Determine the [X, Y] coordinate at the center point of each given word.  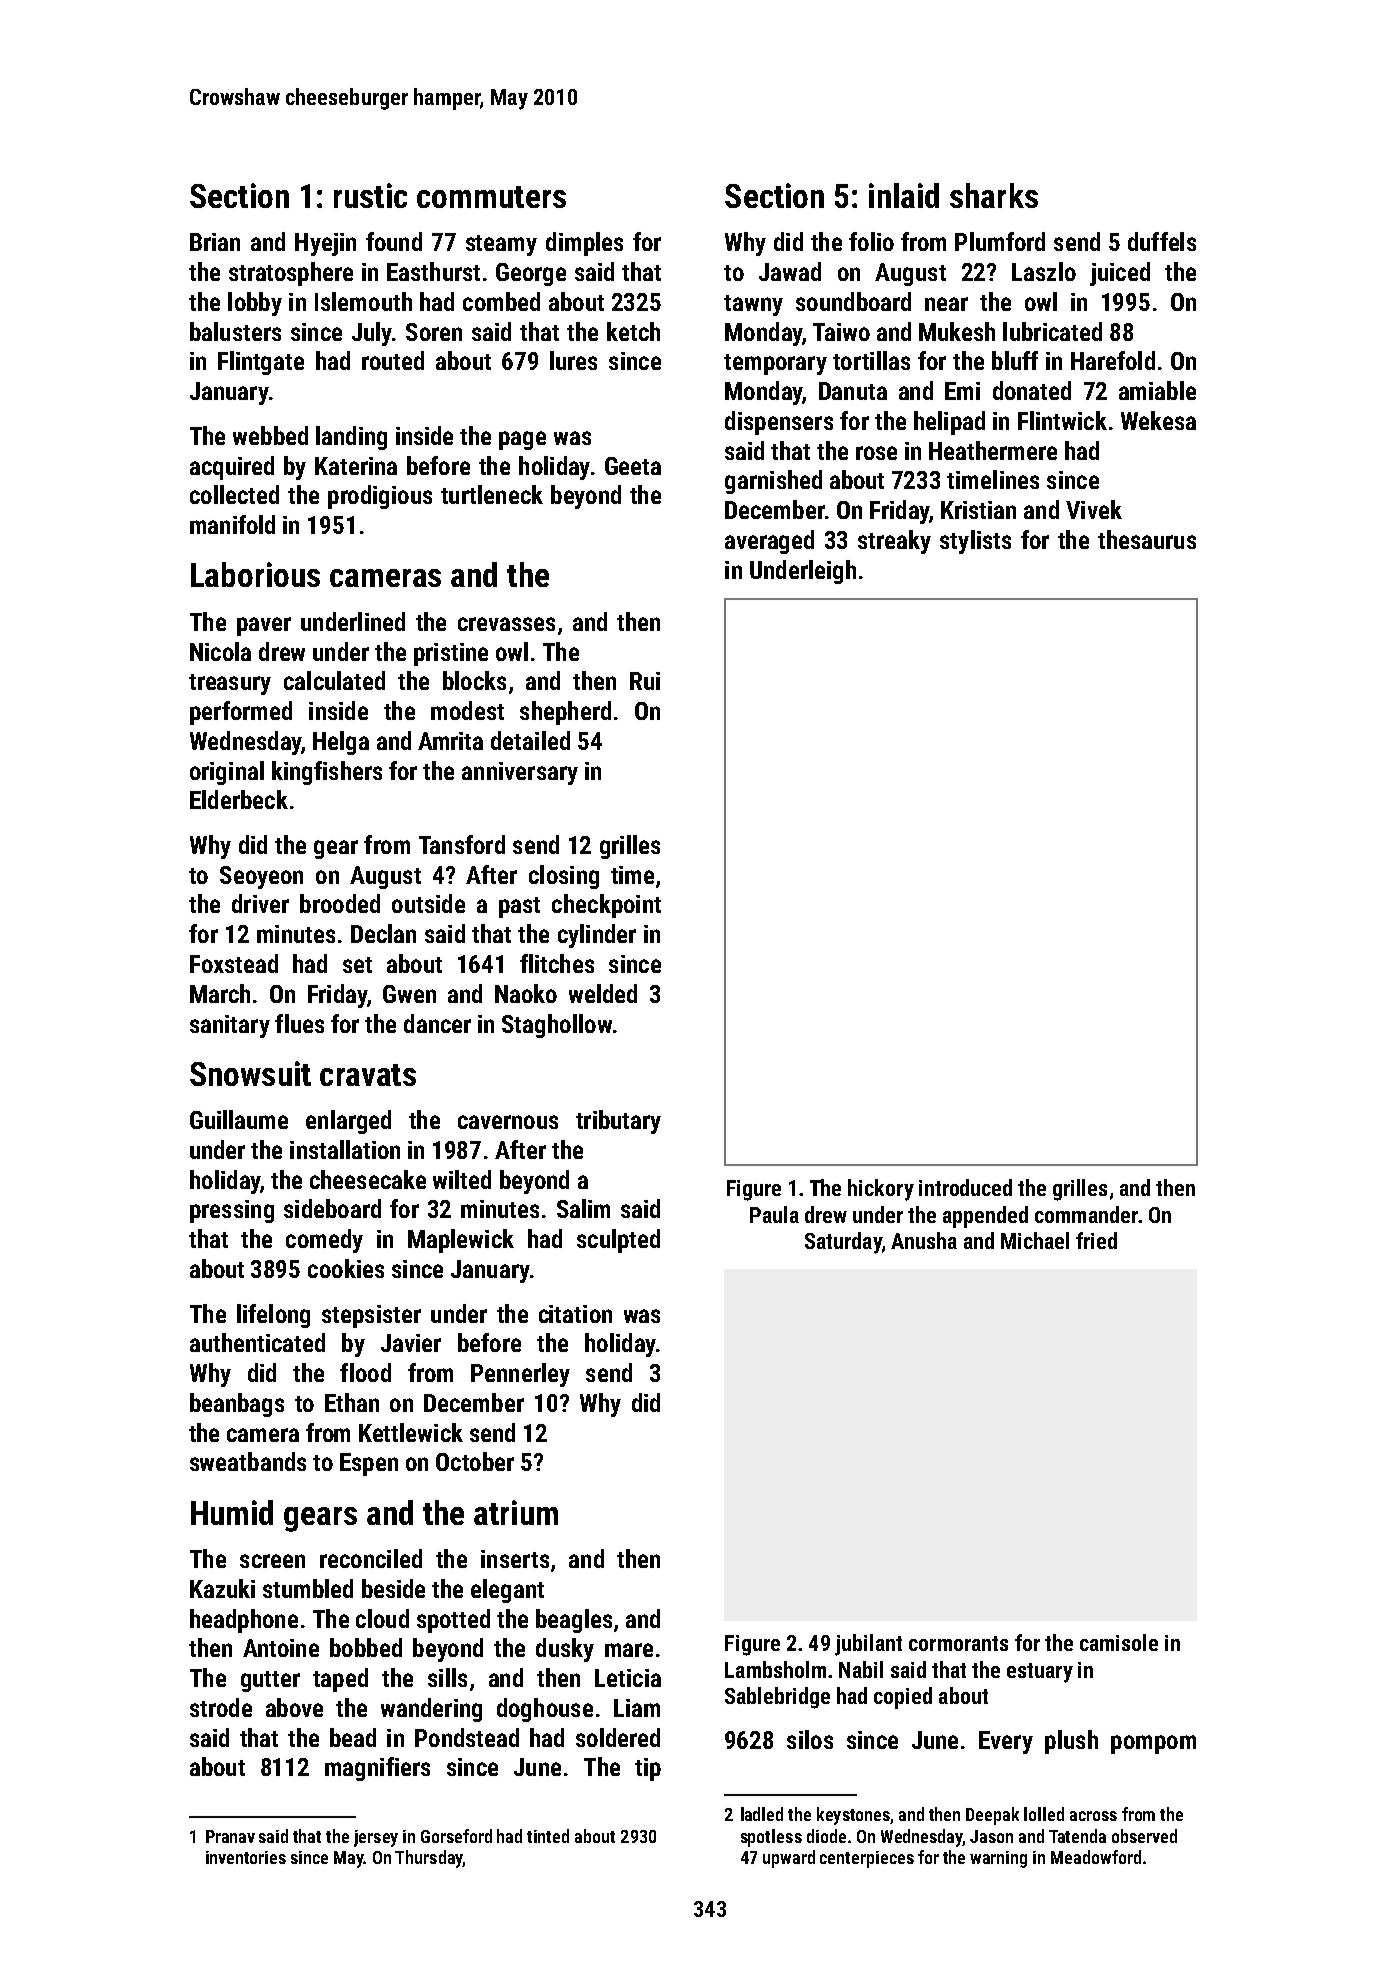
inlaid [904, 195]
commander [1086, 1214]
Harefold [1113, 360]
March [220, 993]
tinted [548, 1836]
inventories [246, 1857]
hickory [881, 1190]
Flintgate [261, 363]
